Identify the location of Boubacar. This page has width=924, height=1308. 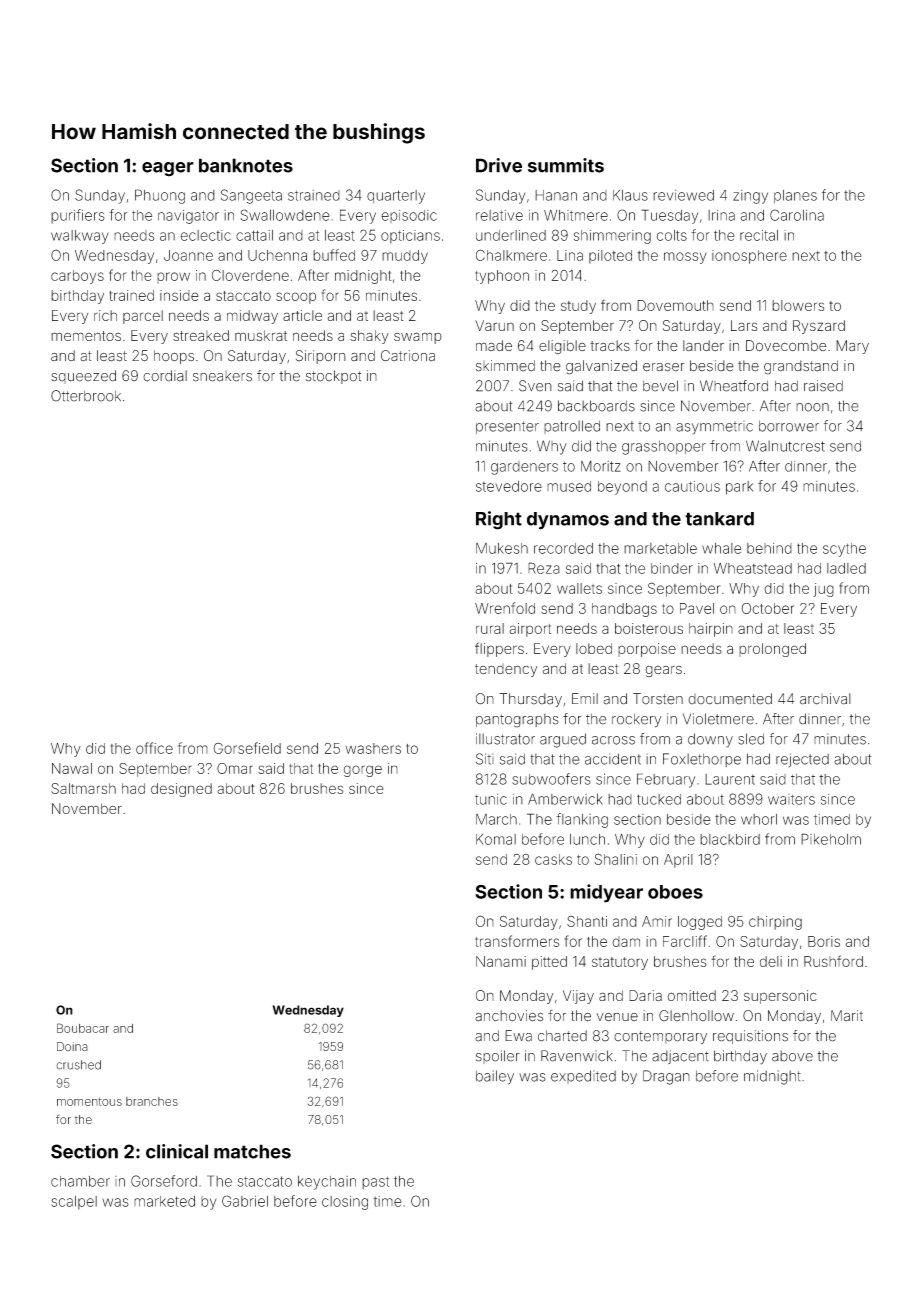
(83, 1028).
